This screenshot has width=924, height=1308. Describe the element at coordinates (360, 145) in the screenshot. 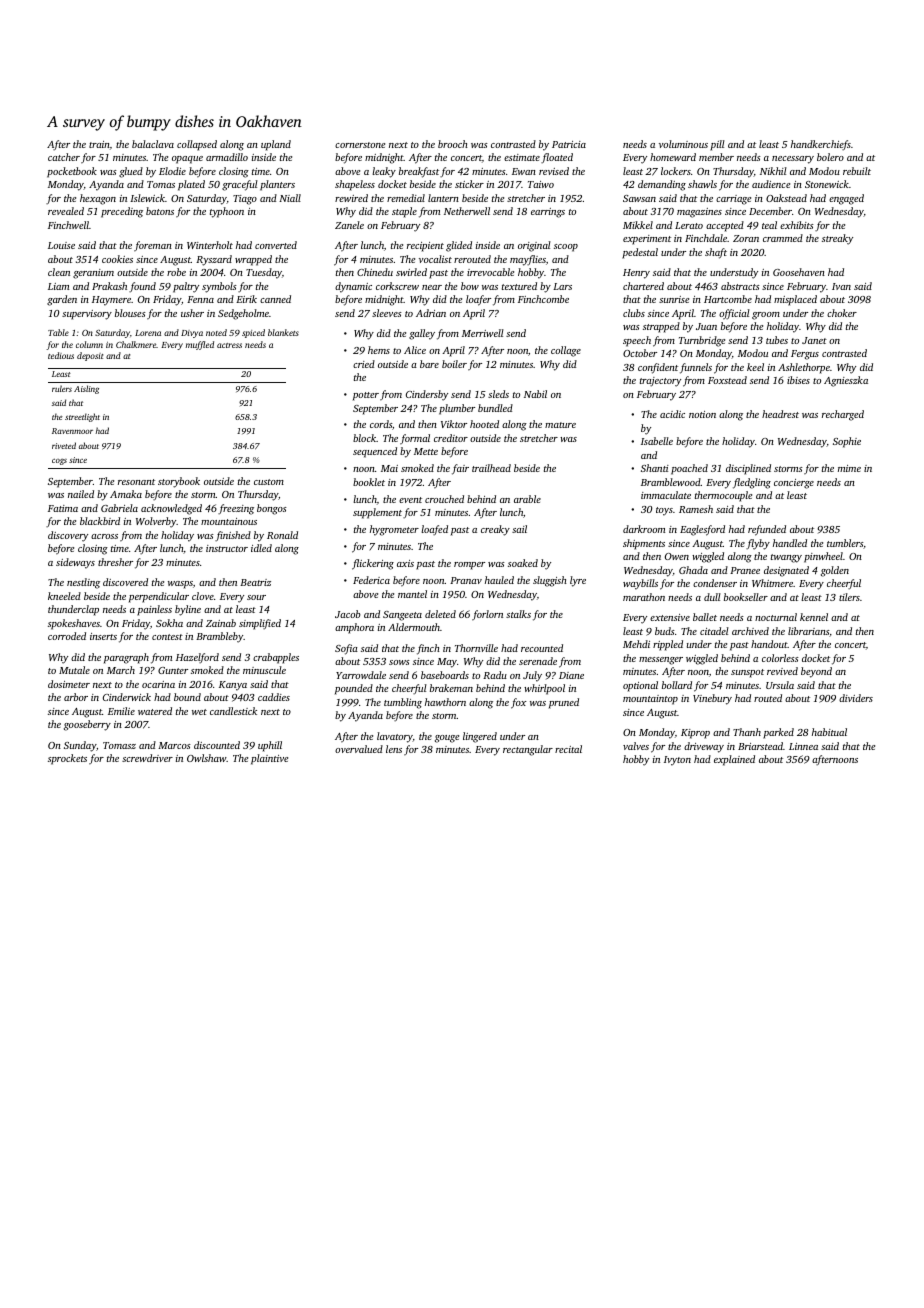

I see `cornerstone` at that location.
